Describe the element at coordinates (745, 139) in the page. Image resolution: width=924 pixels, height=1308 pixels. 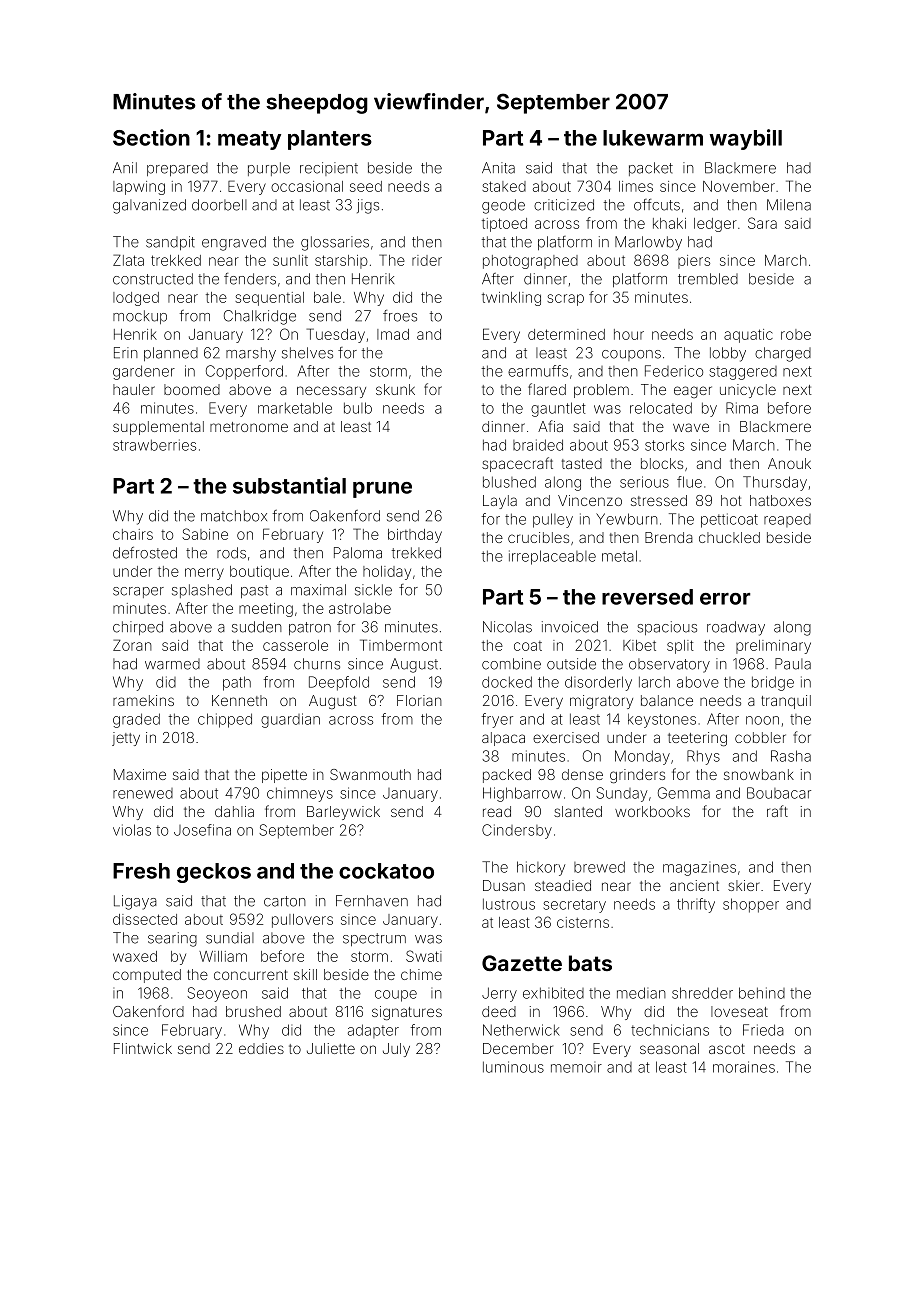
I see `waybill` at that location.
